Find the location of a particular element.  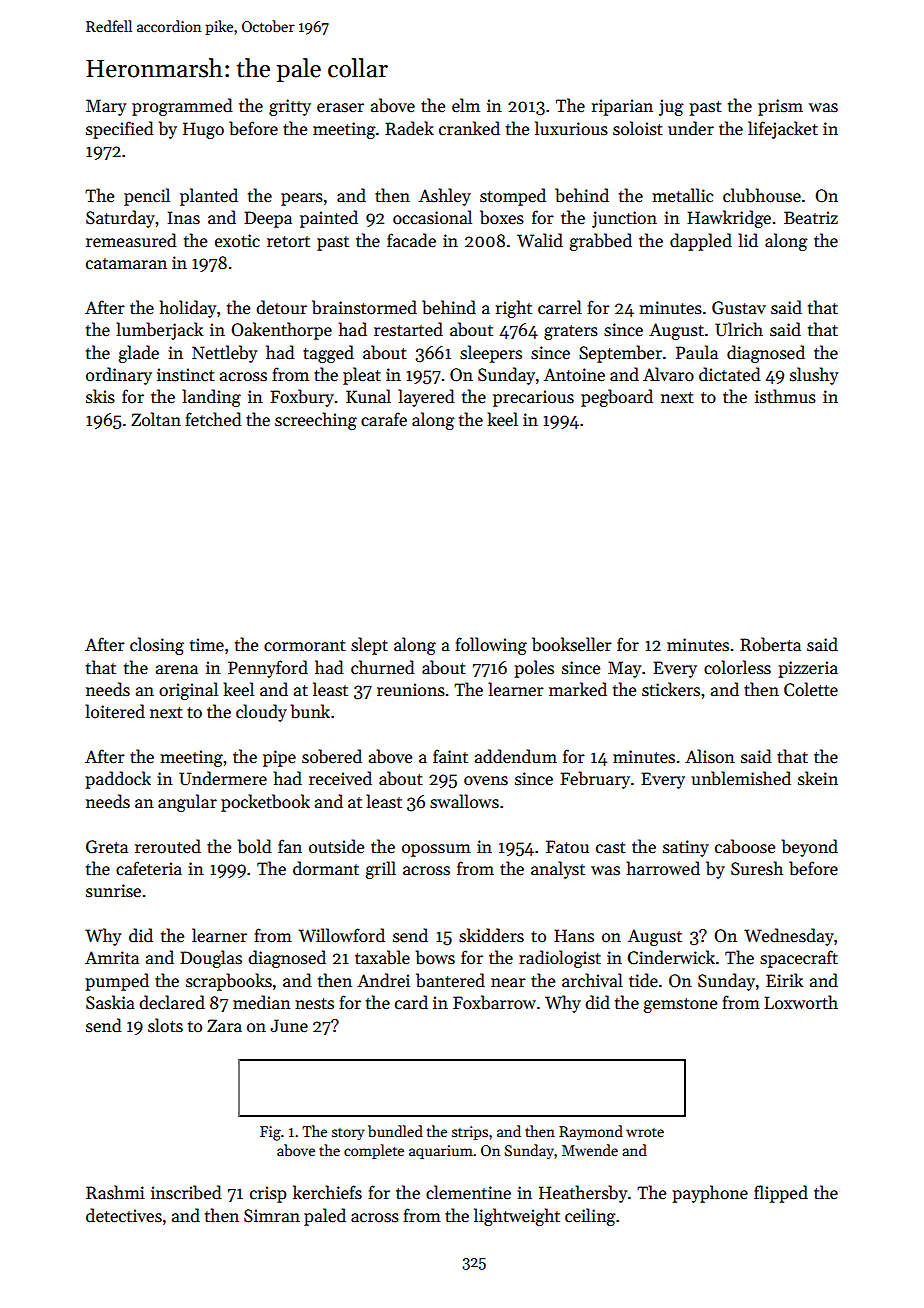

Mary is located at coordinates (106, 107).
